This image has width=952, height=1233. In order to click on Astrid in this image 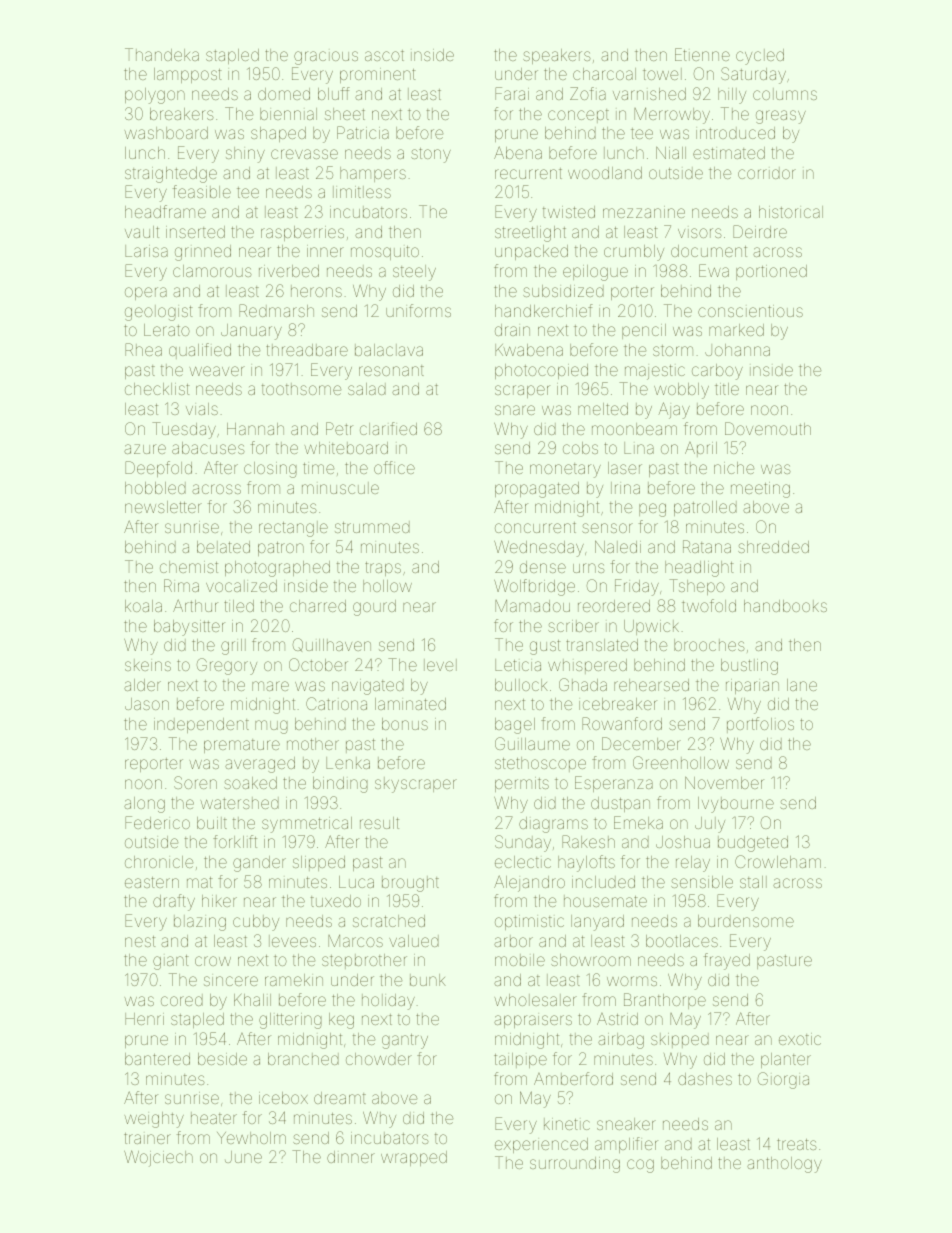, I will do `click(617, 1019)`.
